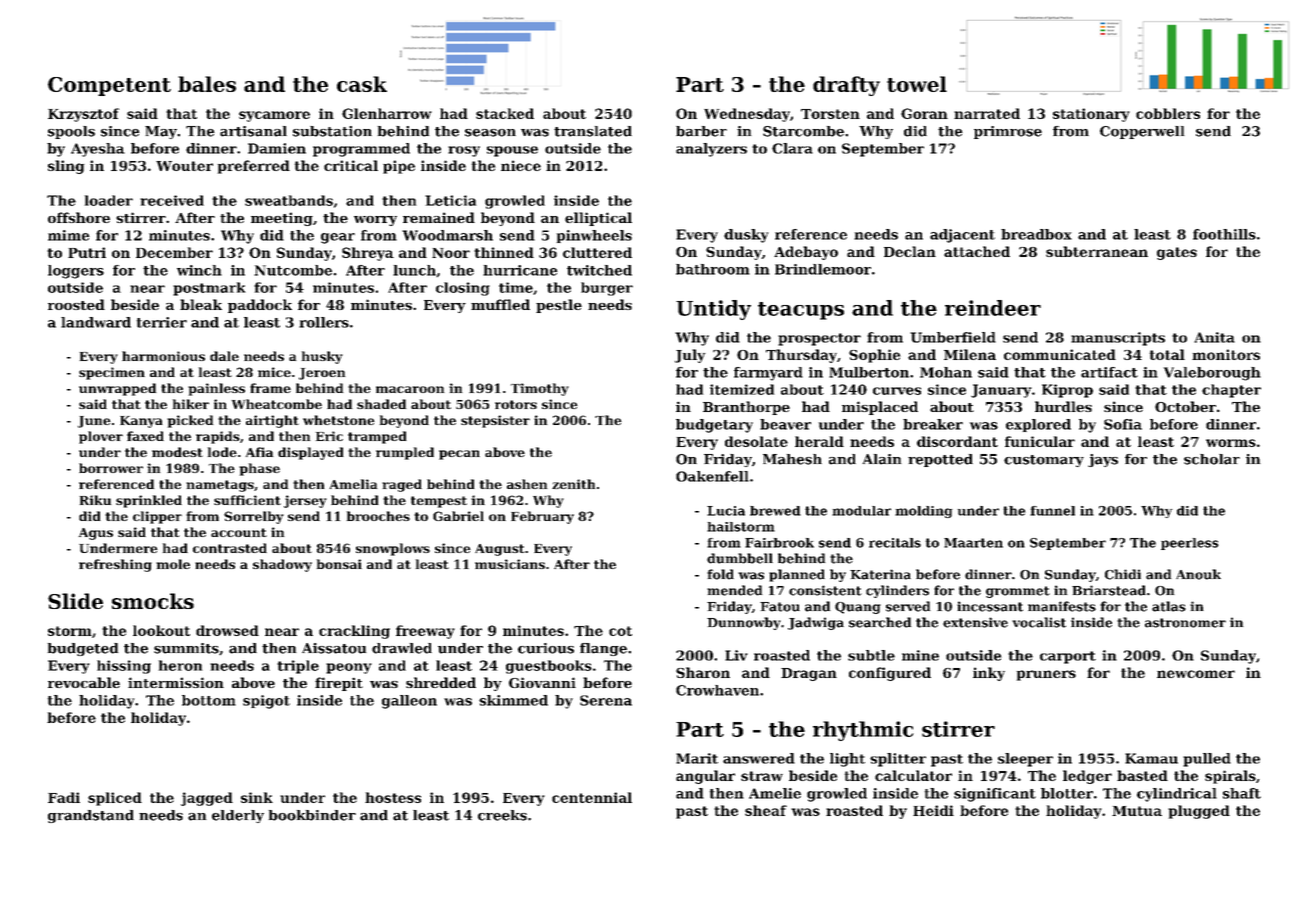 This image has height=924, width=1308. I want to click on musicians, so click(510, 564).
